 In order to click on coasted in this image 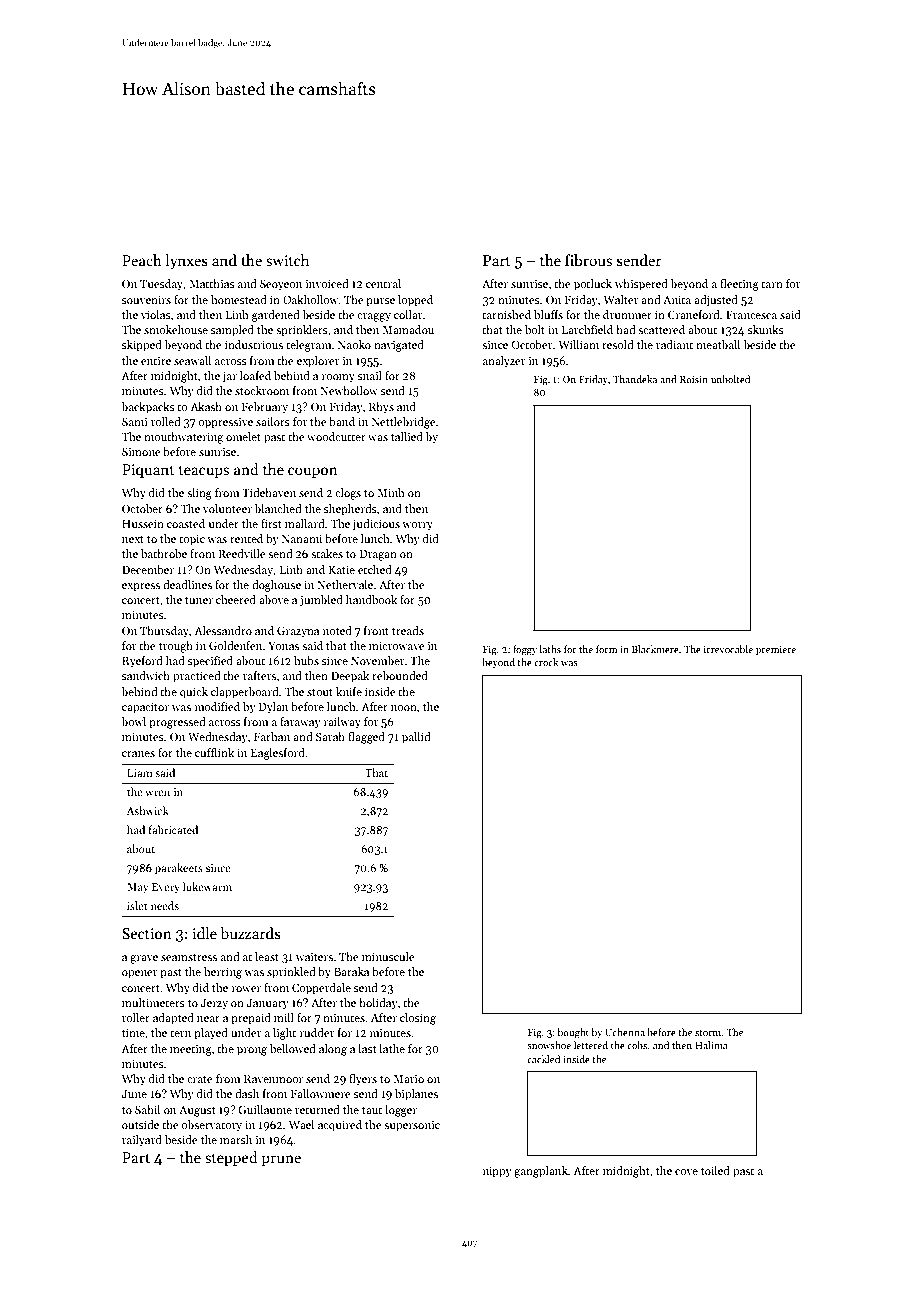, I will do `click(186, 523)`.
